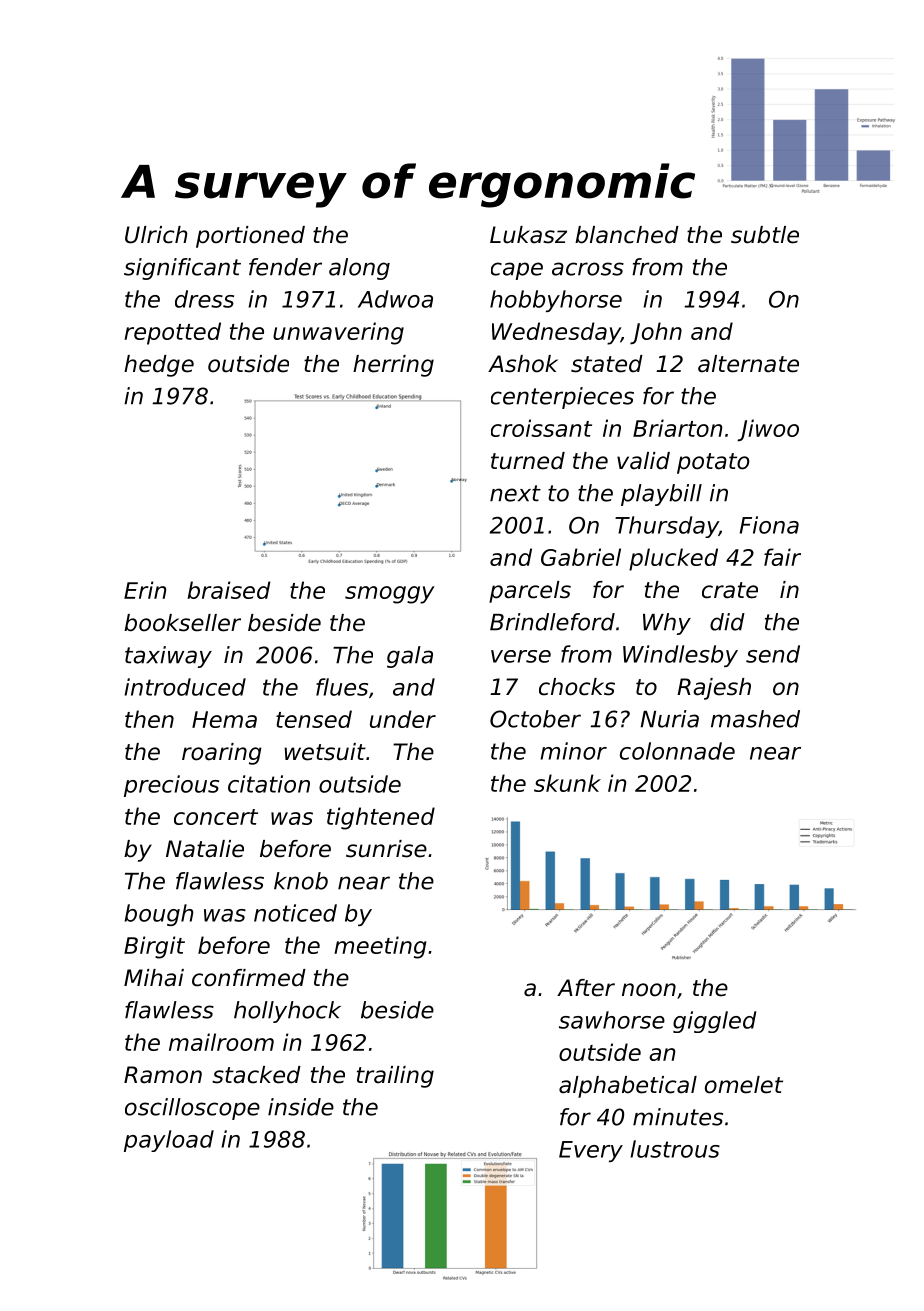 The width and height of the document is (924, 1311). I want to click on Nuria, so click(670, 719).
